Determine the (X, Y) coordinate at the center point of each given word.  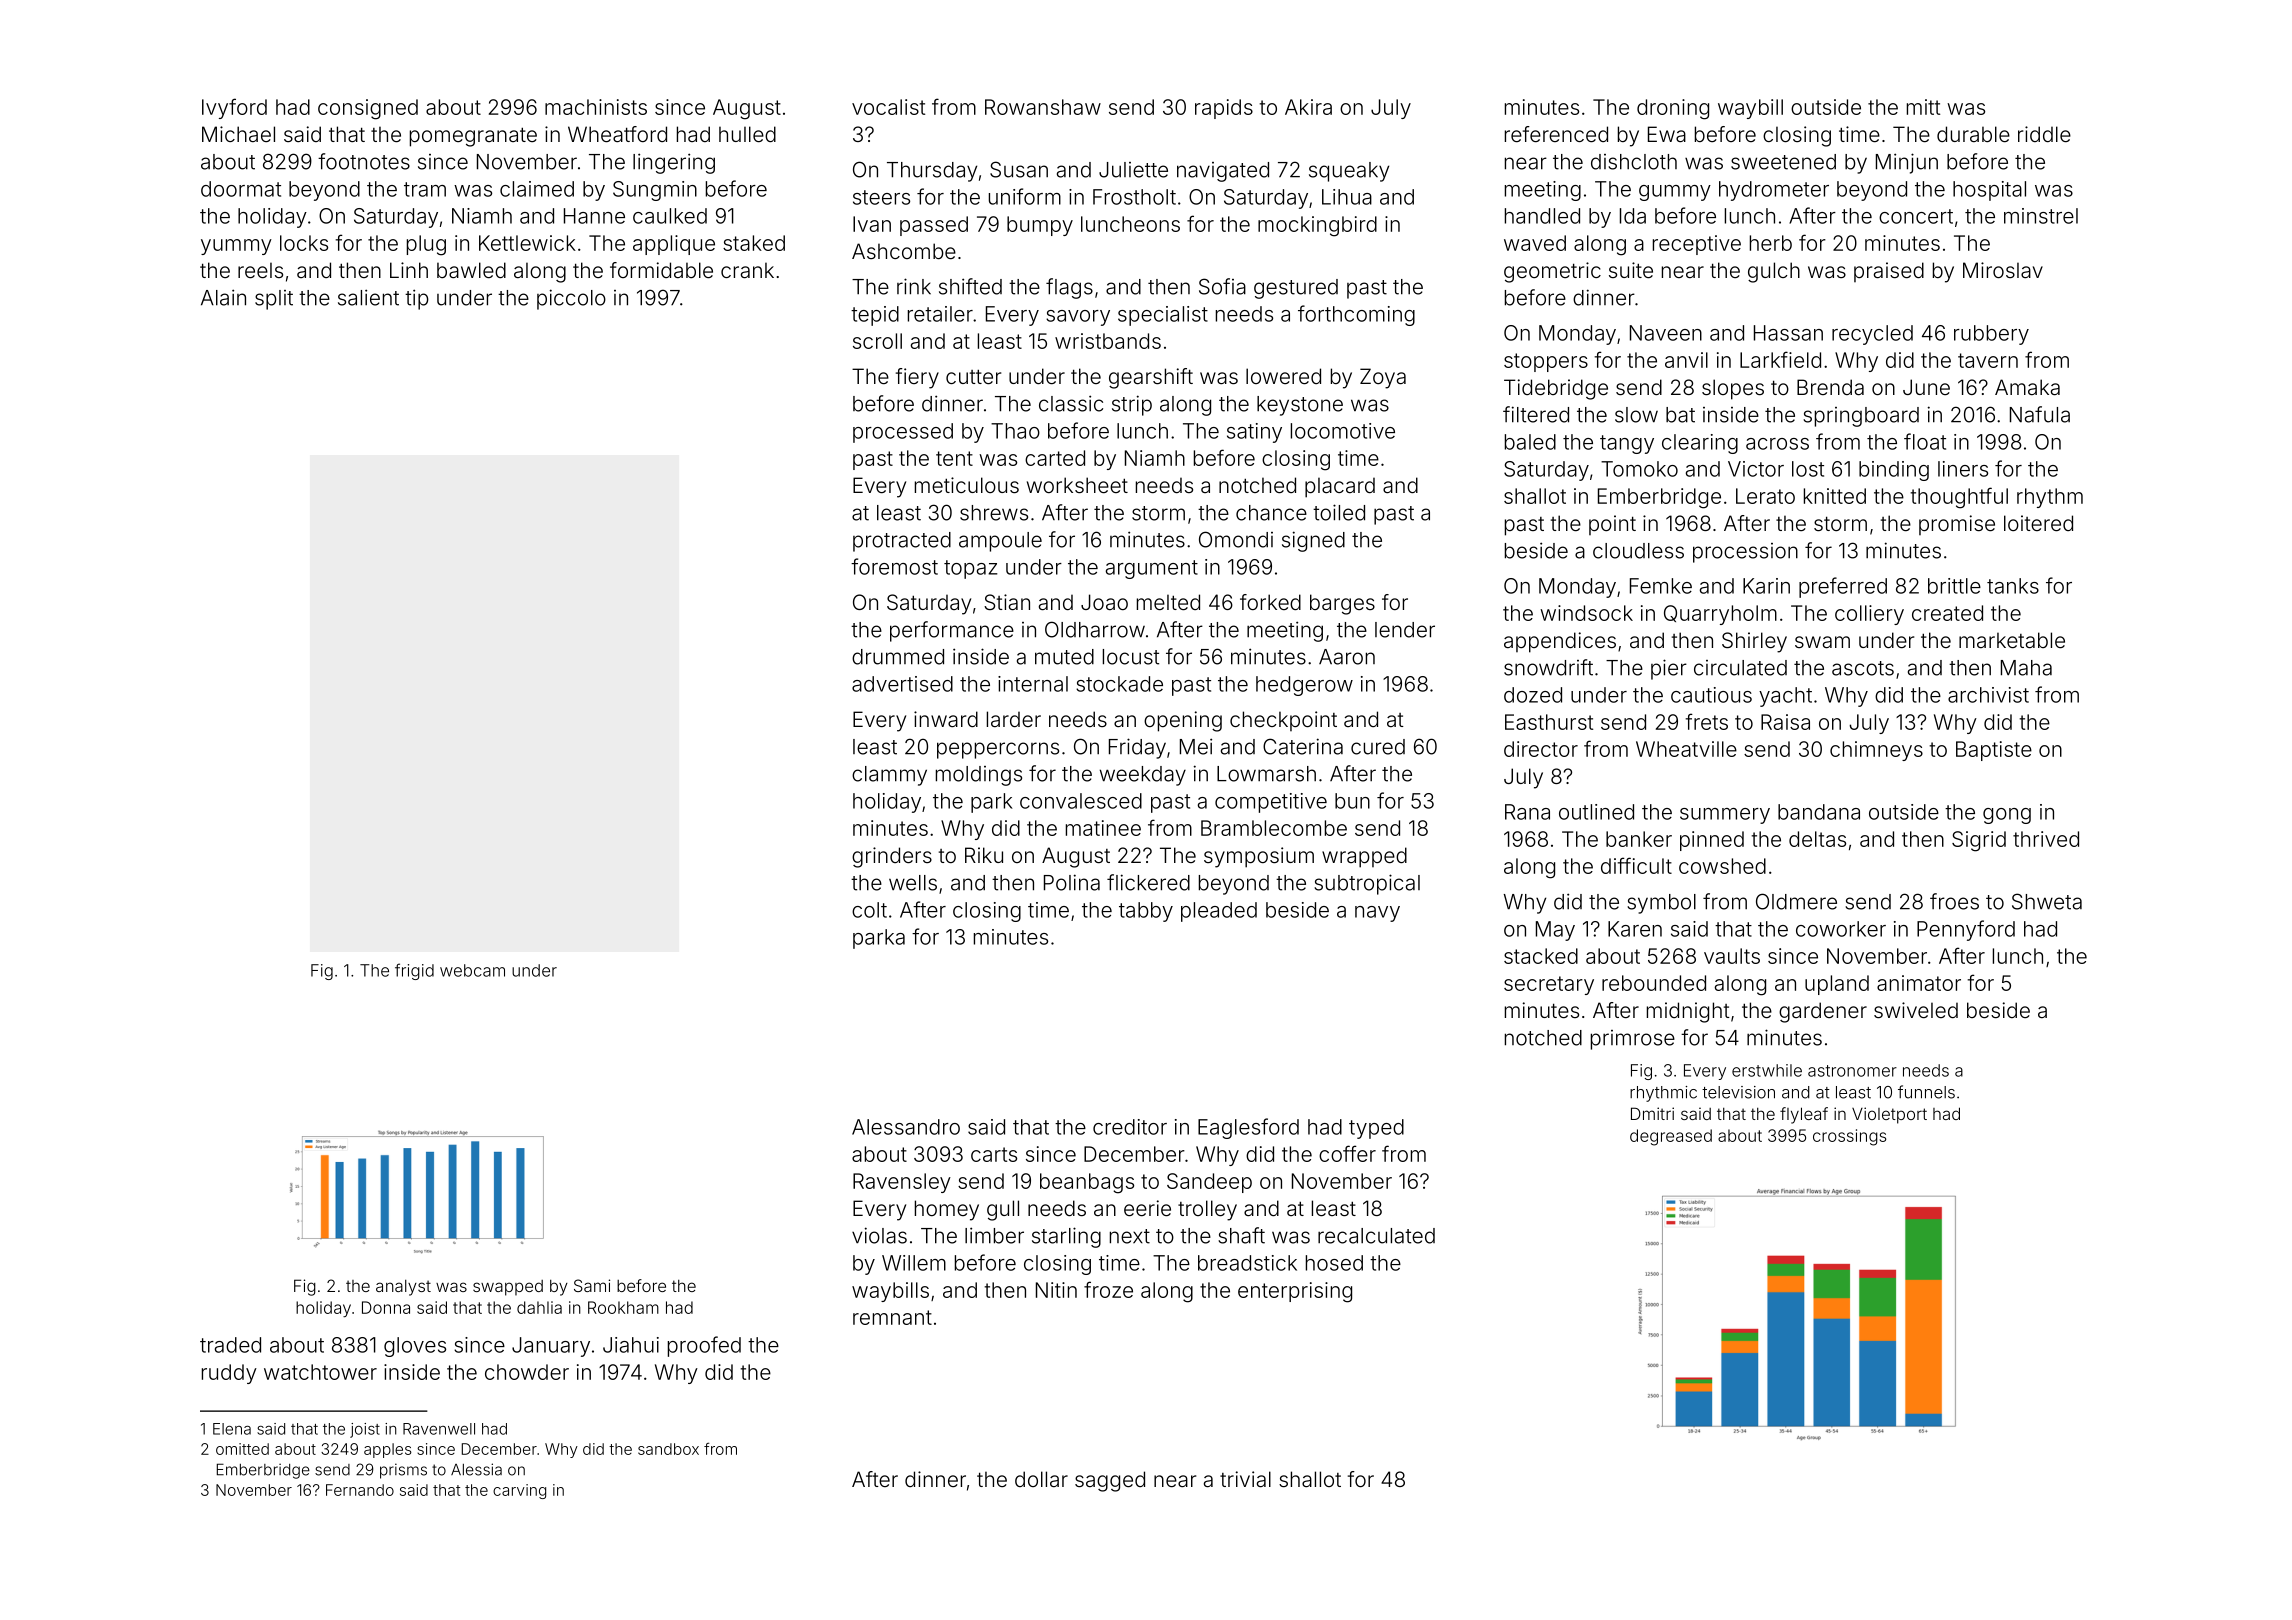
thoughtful (1959, 498)
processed (903, 433)
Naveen (1666, 333)
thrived (2046, 839)
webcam (472, 970)
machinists (596, 107)
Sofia (1222, 286)
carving (519, 1491)
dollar (1041, 1479)
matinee (1103, 828)
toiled (1339, 512)
